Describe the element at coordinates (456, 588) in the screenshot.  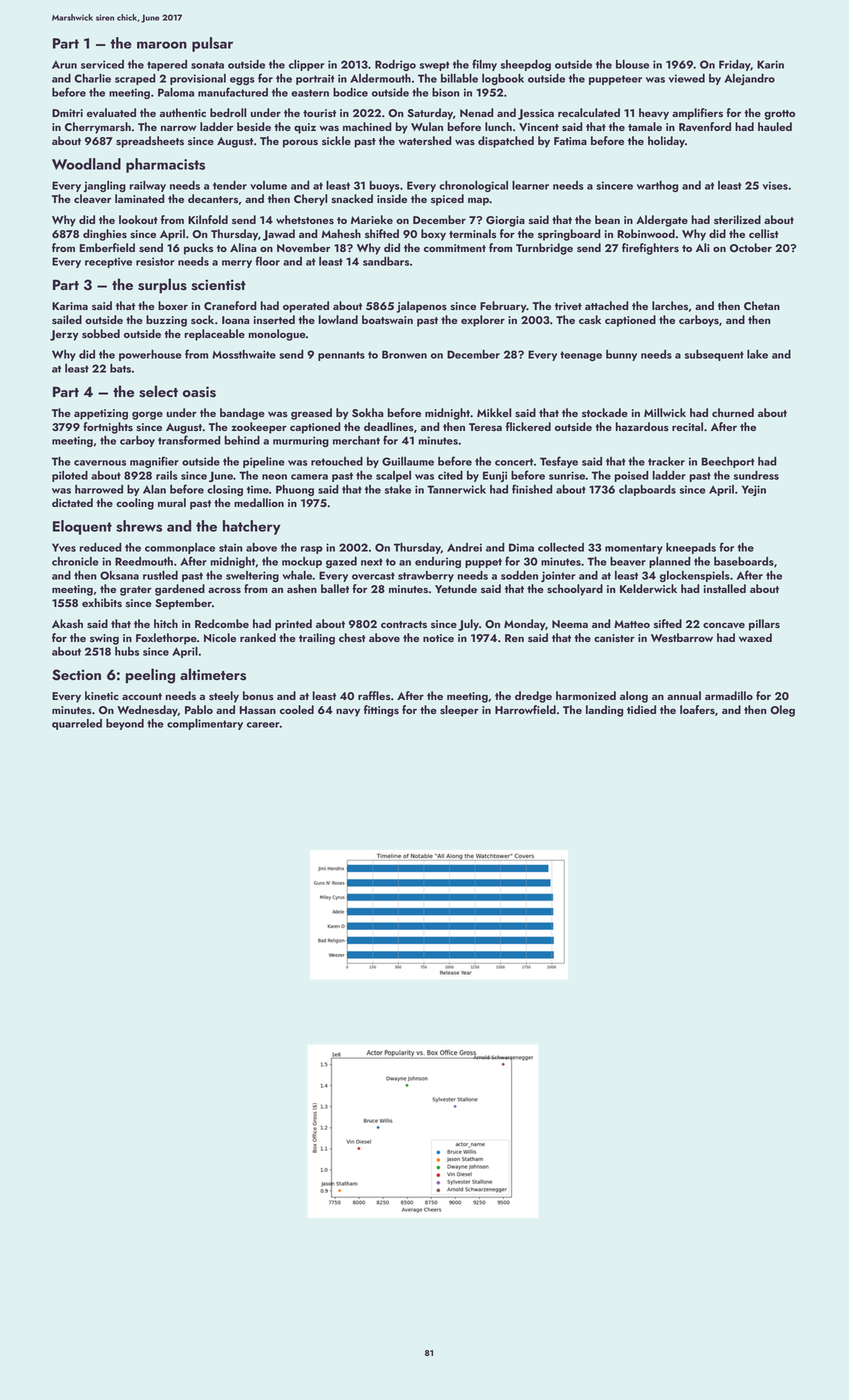
I see `Yetunde` at that location.
